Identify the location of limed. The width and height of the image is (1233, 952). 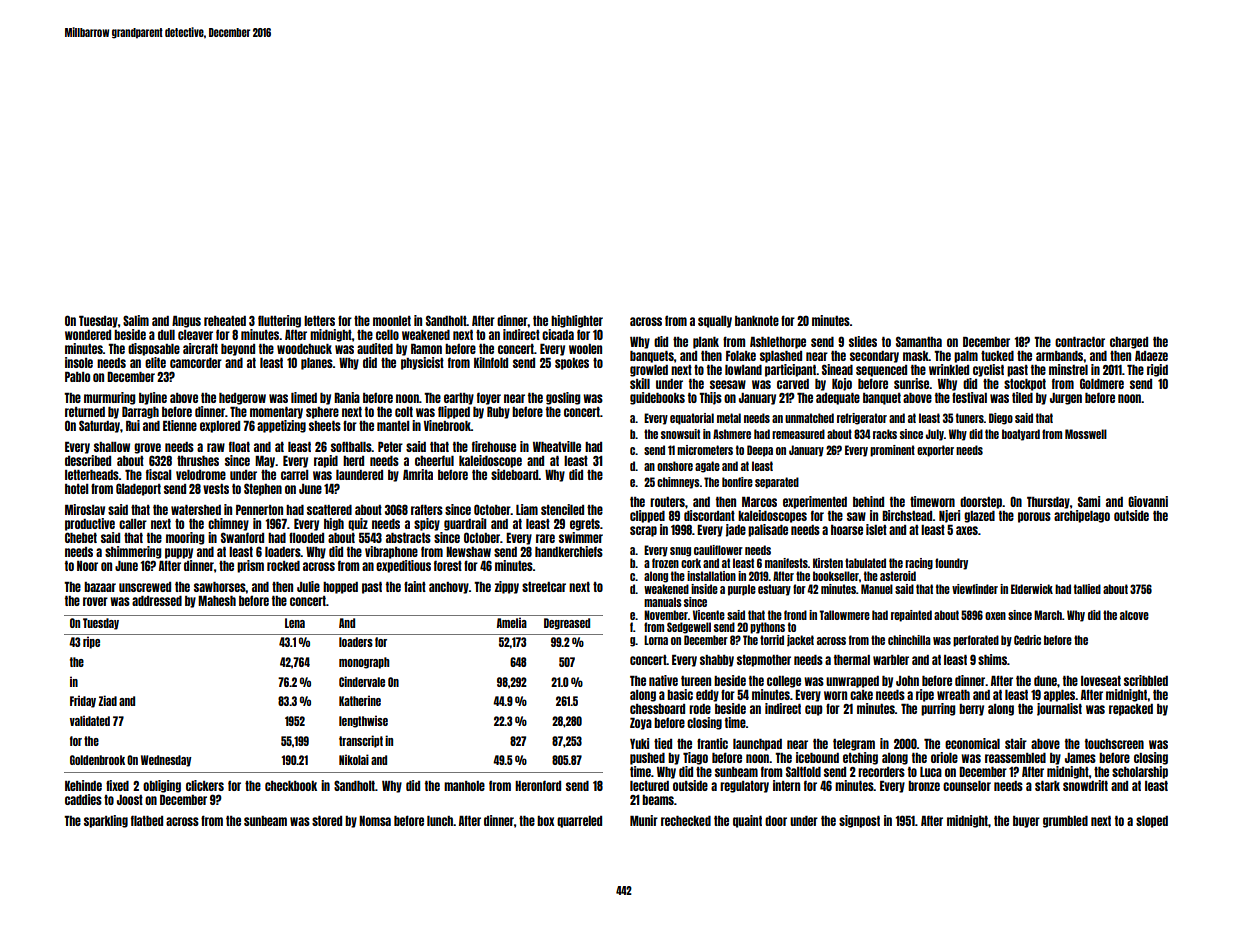
(304, 397).
